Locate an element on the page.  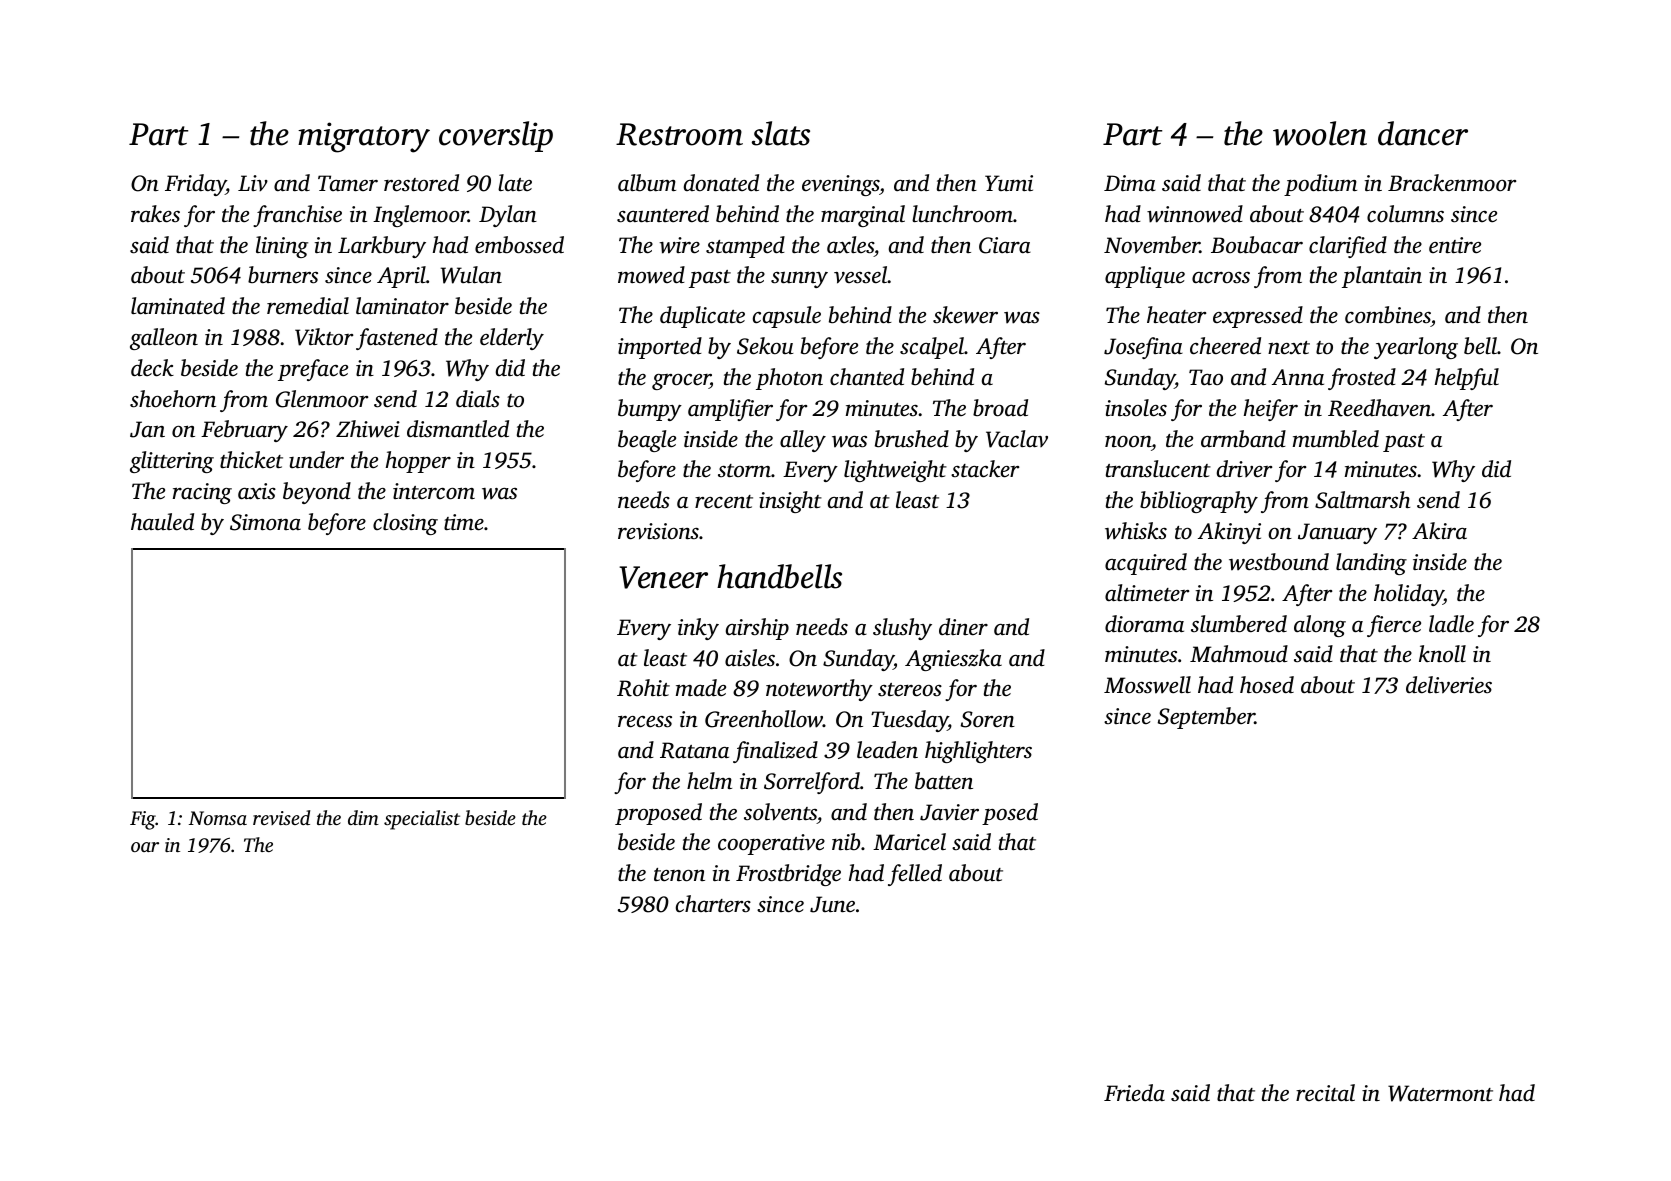
Friday is located at coordinates (195, 185).
